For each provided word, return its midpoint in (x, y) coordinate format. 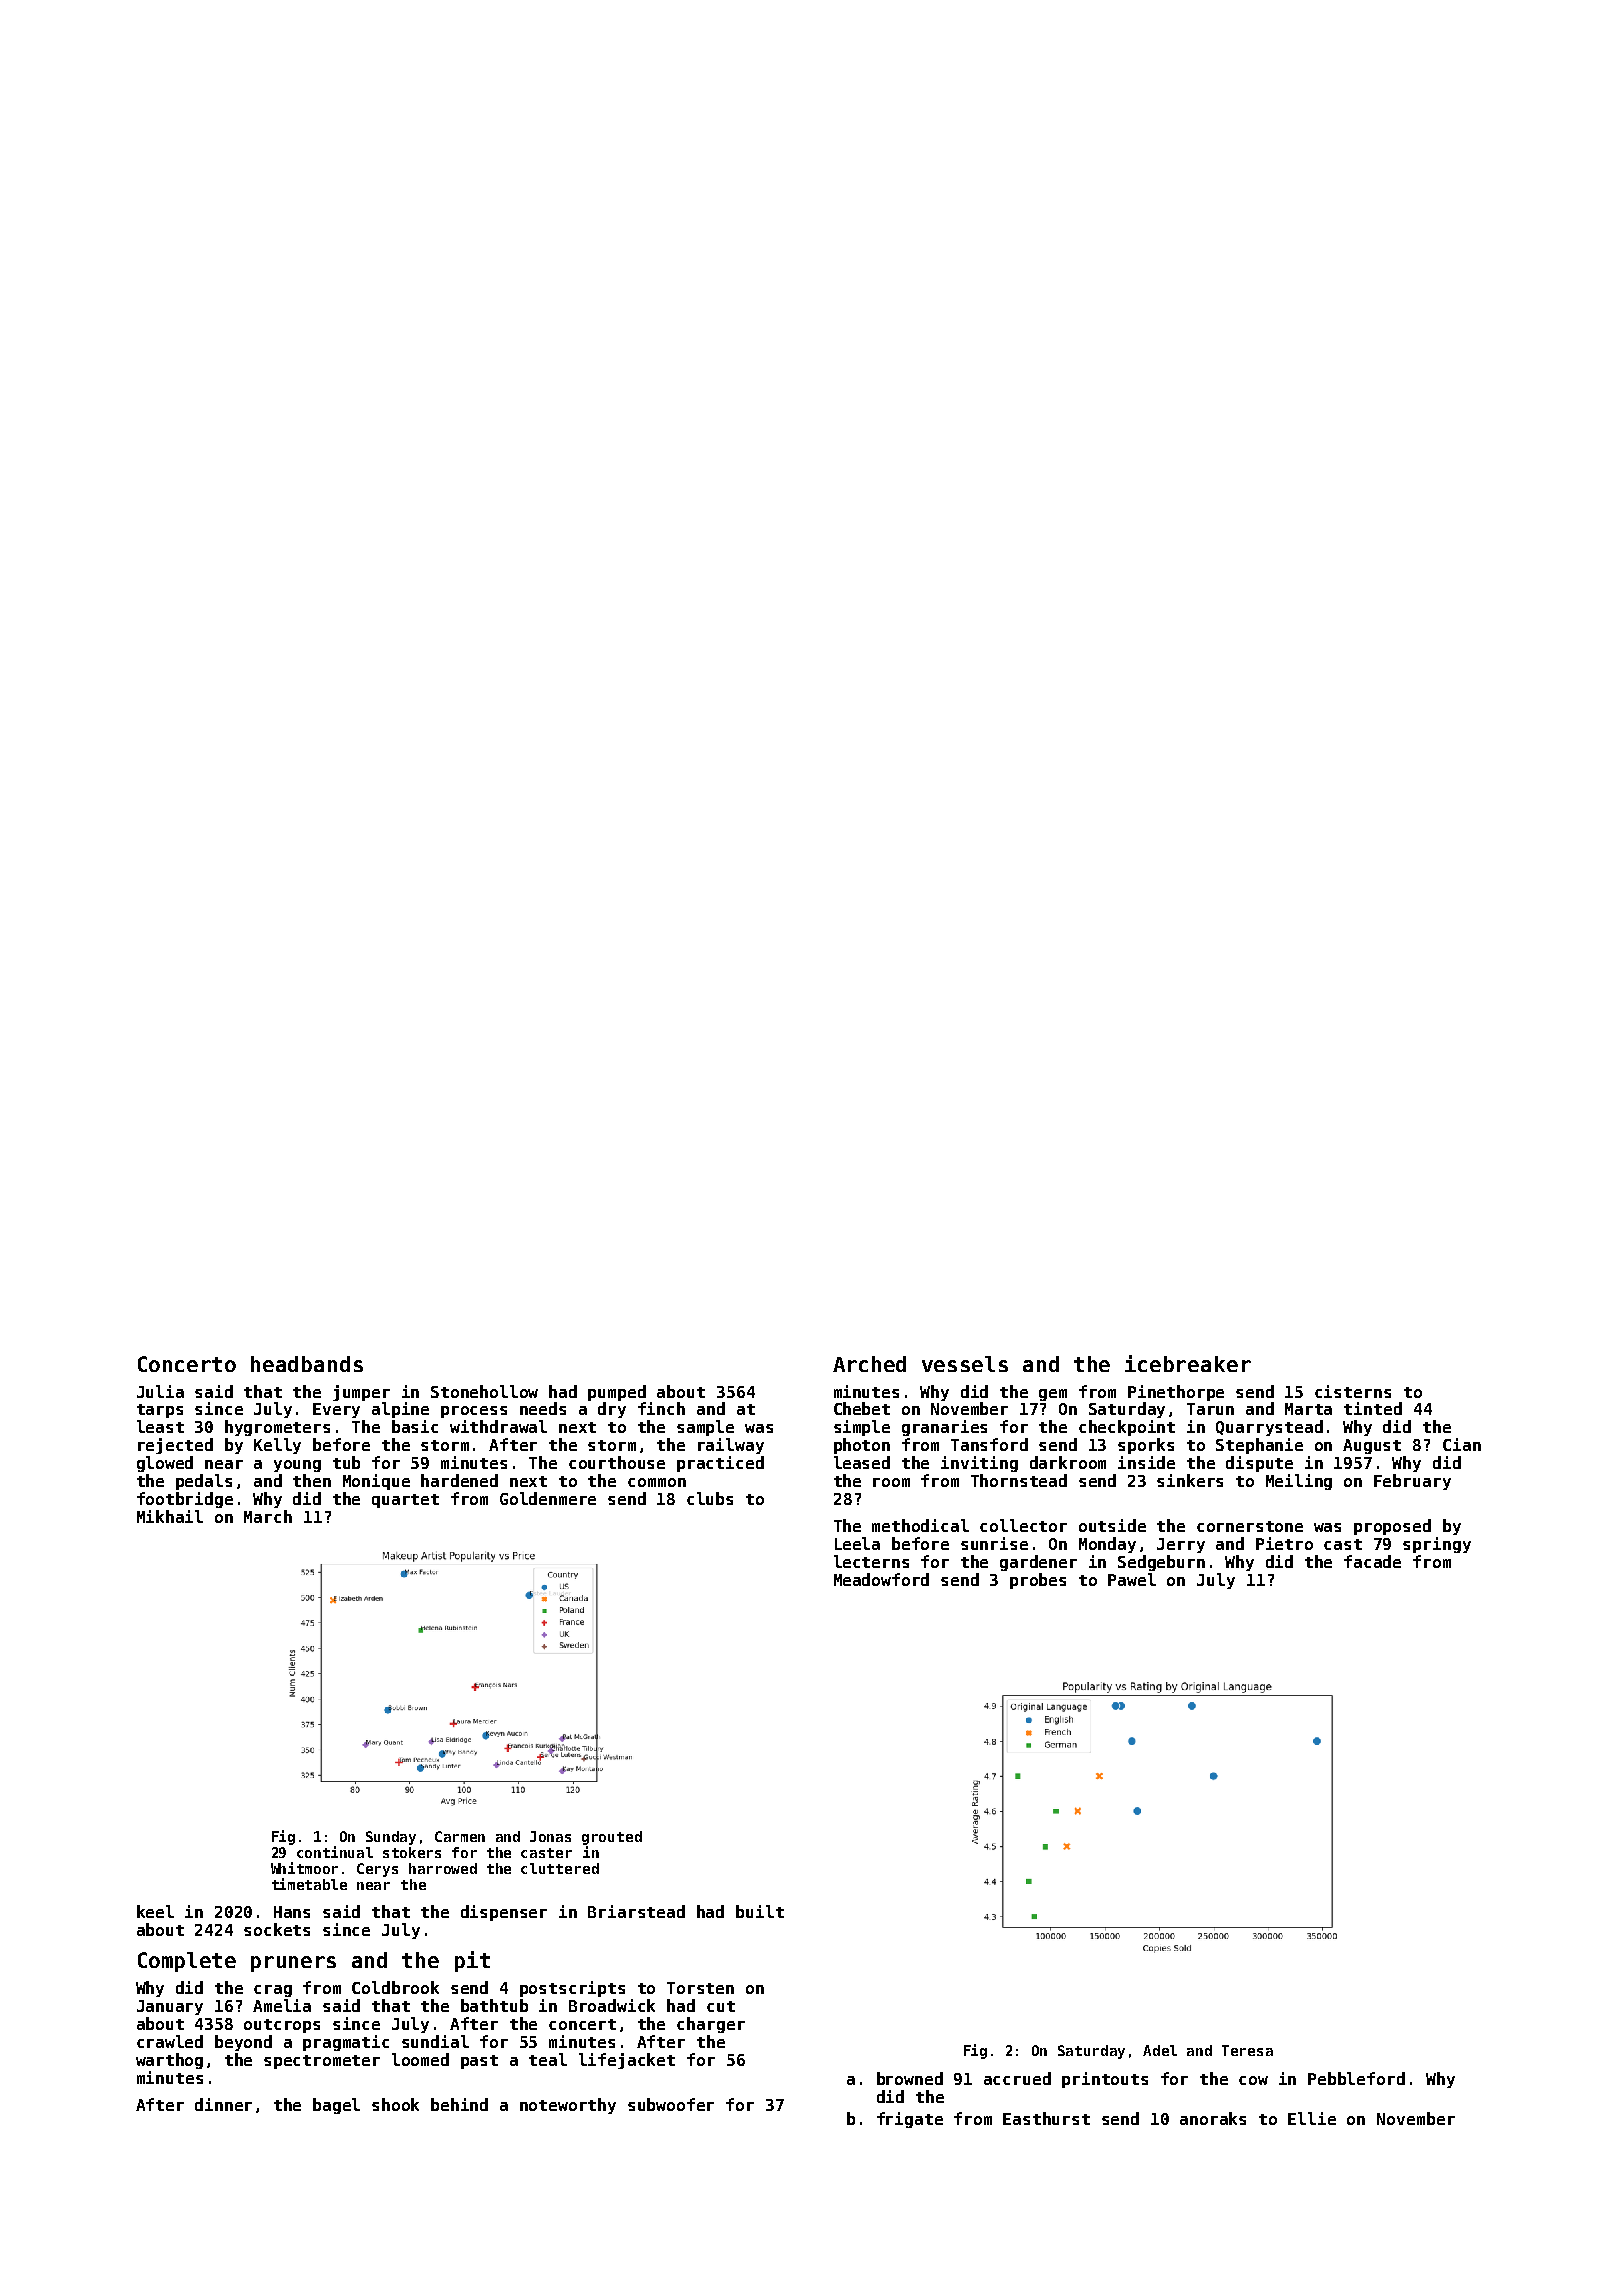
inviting (979, 1464)
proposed (1392, 1527)
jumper (361, 1393)
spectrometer (322, 2062)
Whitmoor (304, 1868)
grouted (612, 1838)
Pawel (1132, 1579)
